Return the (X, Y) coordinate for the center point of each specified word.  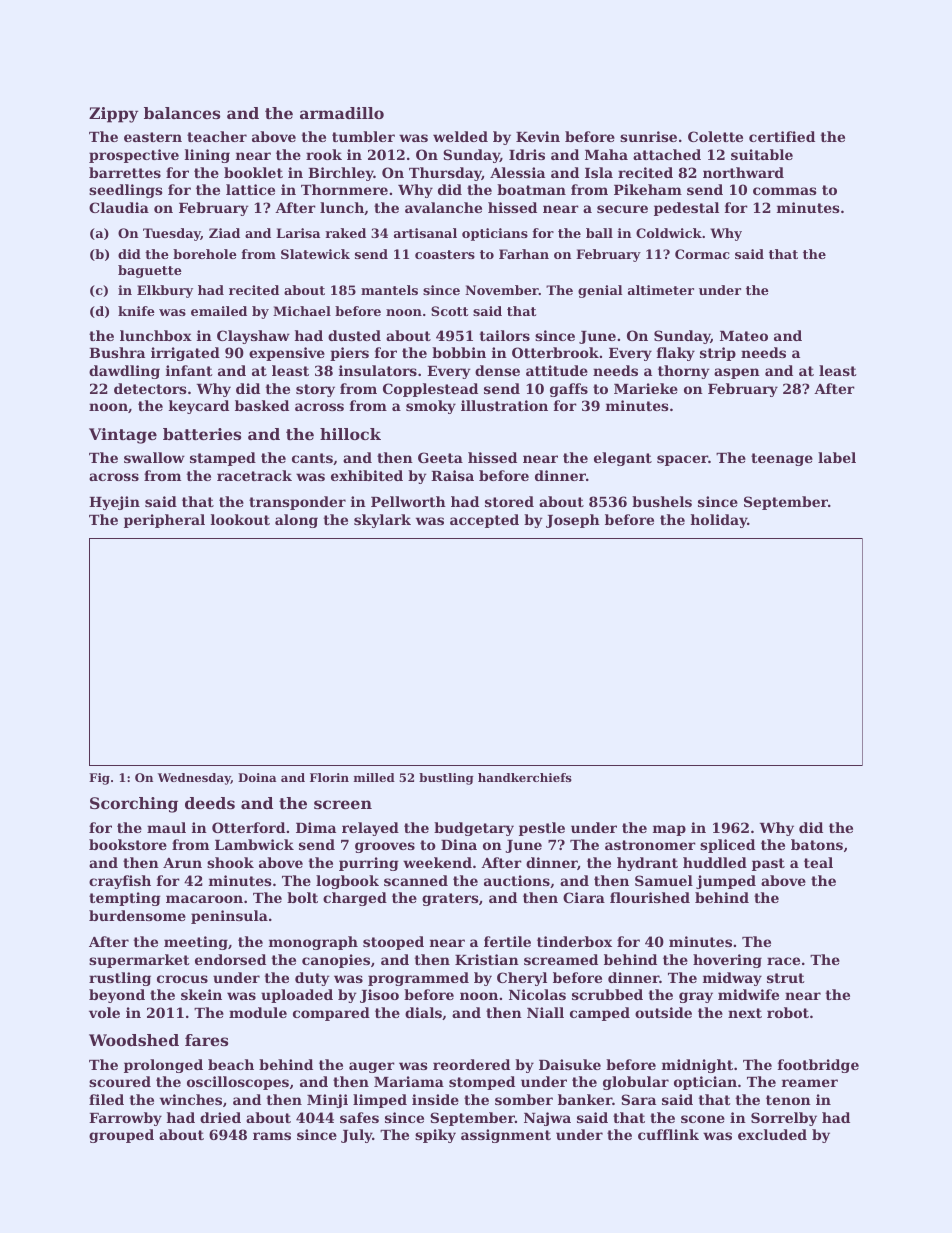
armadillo (342, 113)
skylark (382, 521)
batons (817, 844)
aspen (737, 373)
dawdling (124, 372)
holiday (719, 521)
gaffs (569, 390)
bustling (446, 779)
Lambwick (254, 844)
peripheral (164, 521)
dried (220, 1117)
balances (182, 113)
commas (785, 191)
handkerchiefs (525, 777)
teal (818, 862)
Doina (257, 777)
